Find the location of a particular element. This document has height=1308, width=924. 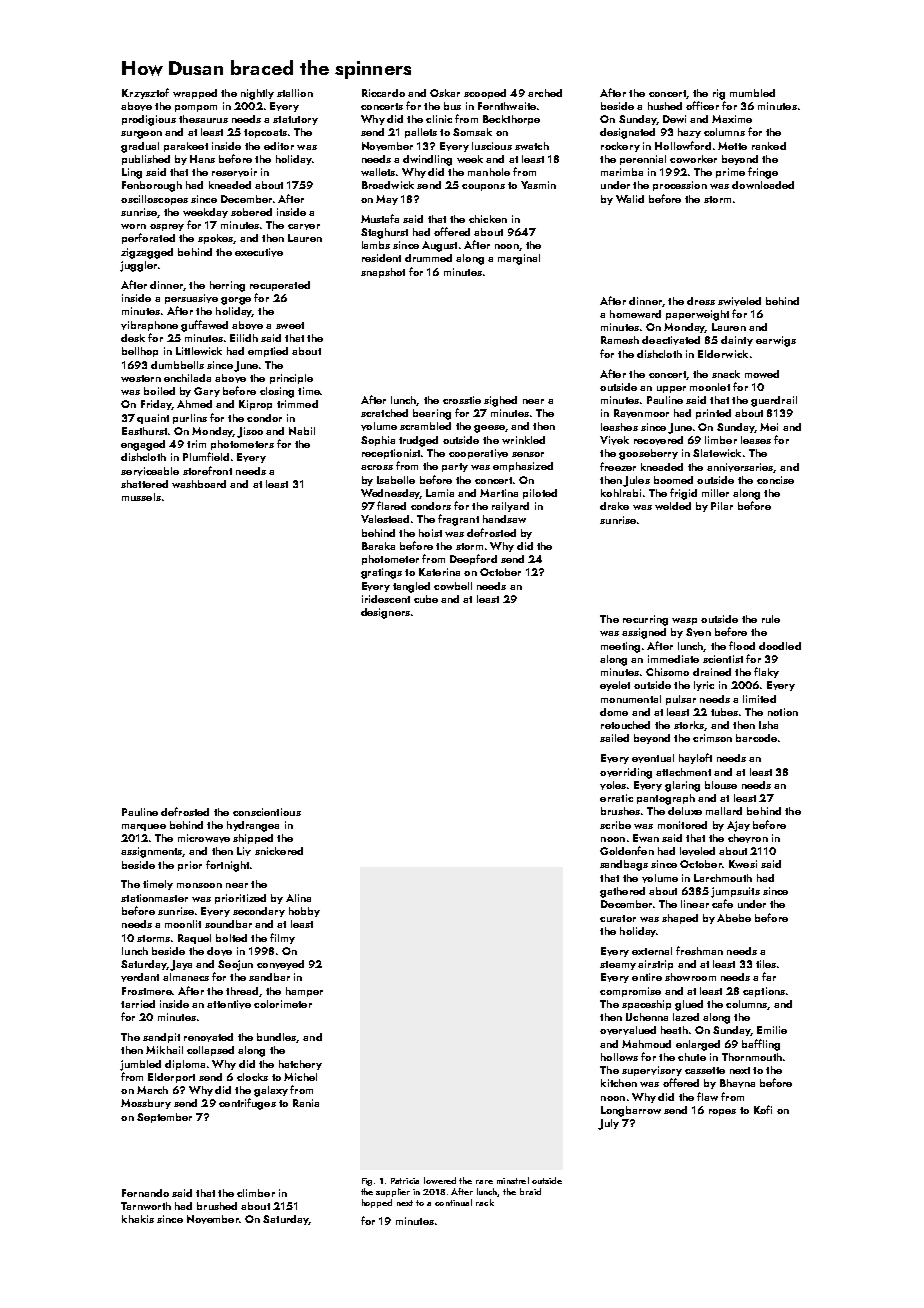

Riccardo is located at coordinates (383, 93).
